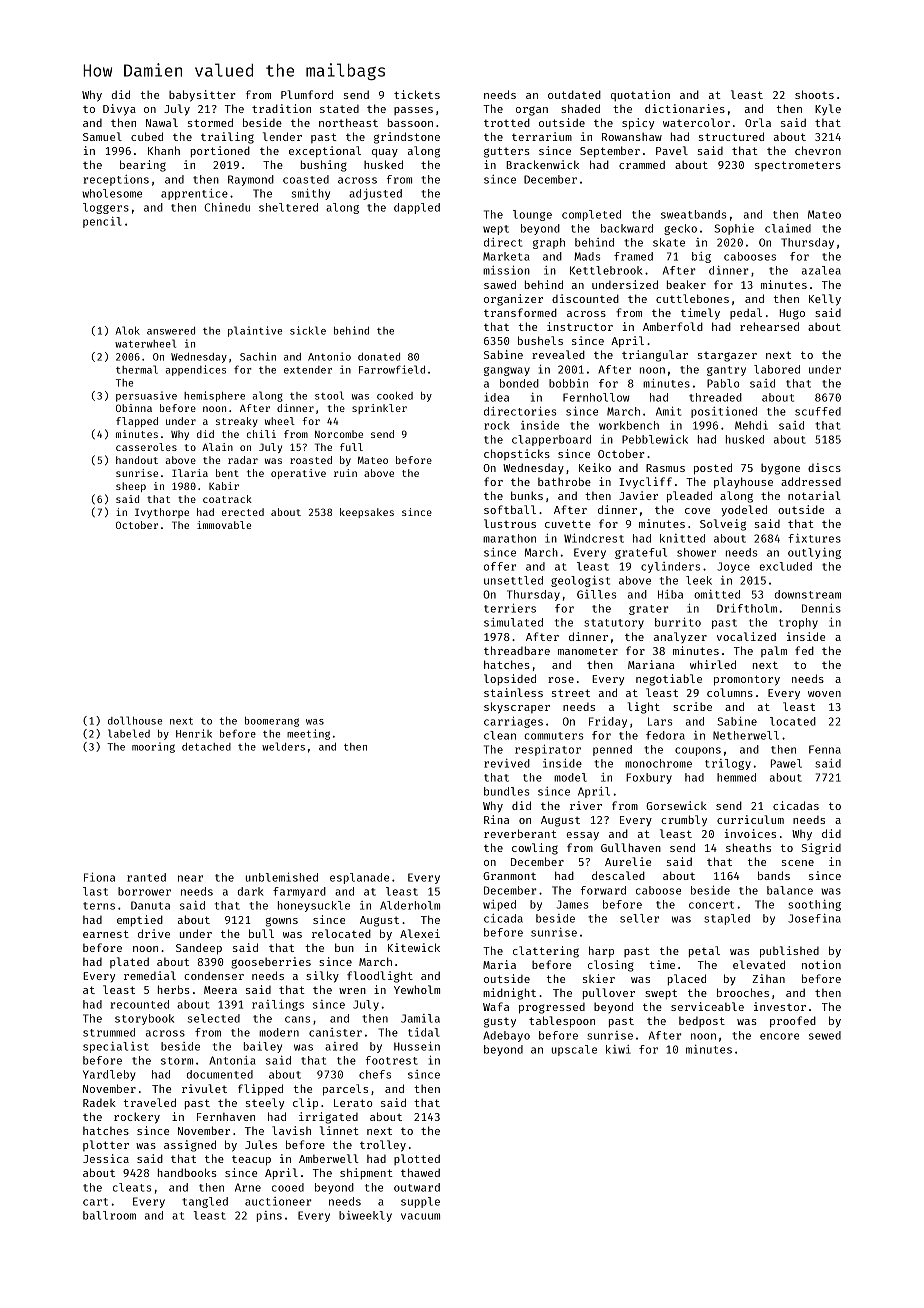 The width and height of the document is (924, 1308). What do you see at coordinates (131, 487) in the document?
I see `sheep` at bounding box center [131, 487].
